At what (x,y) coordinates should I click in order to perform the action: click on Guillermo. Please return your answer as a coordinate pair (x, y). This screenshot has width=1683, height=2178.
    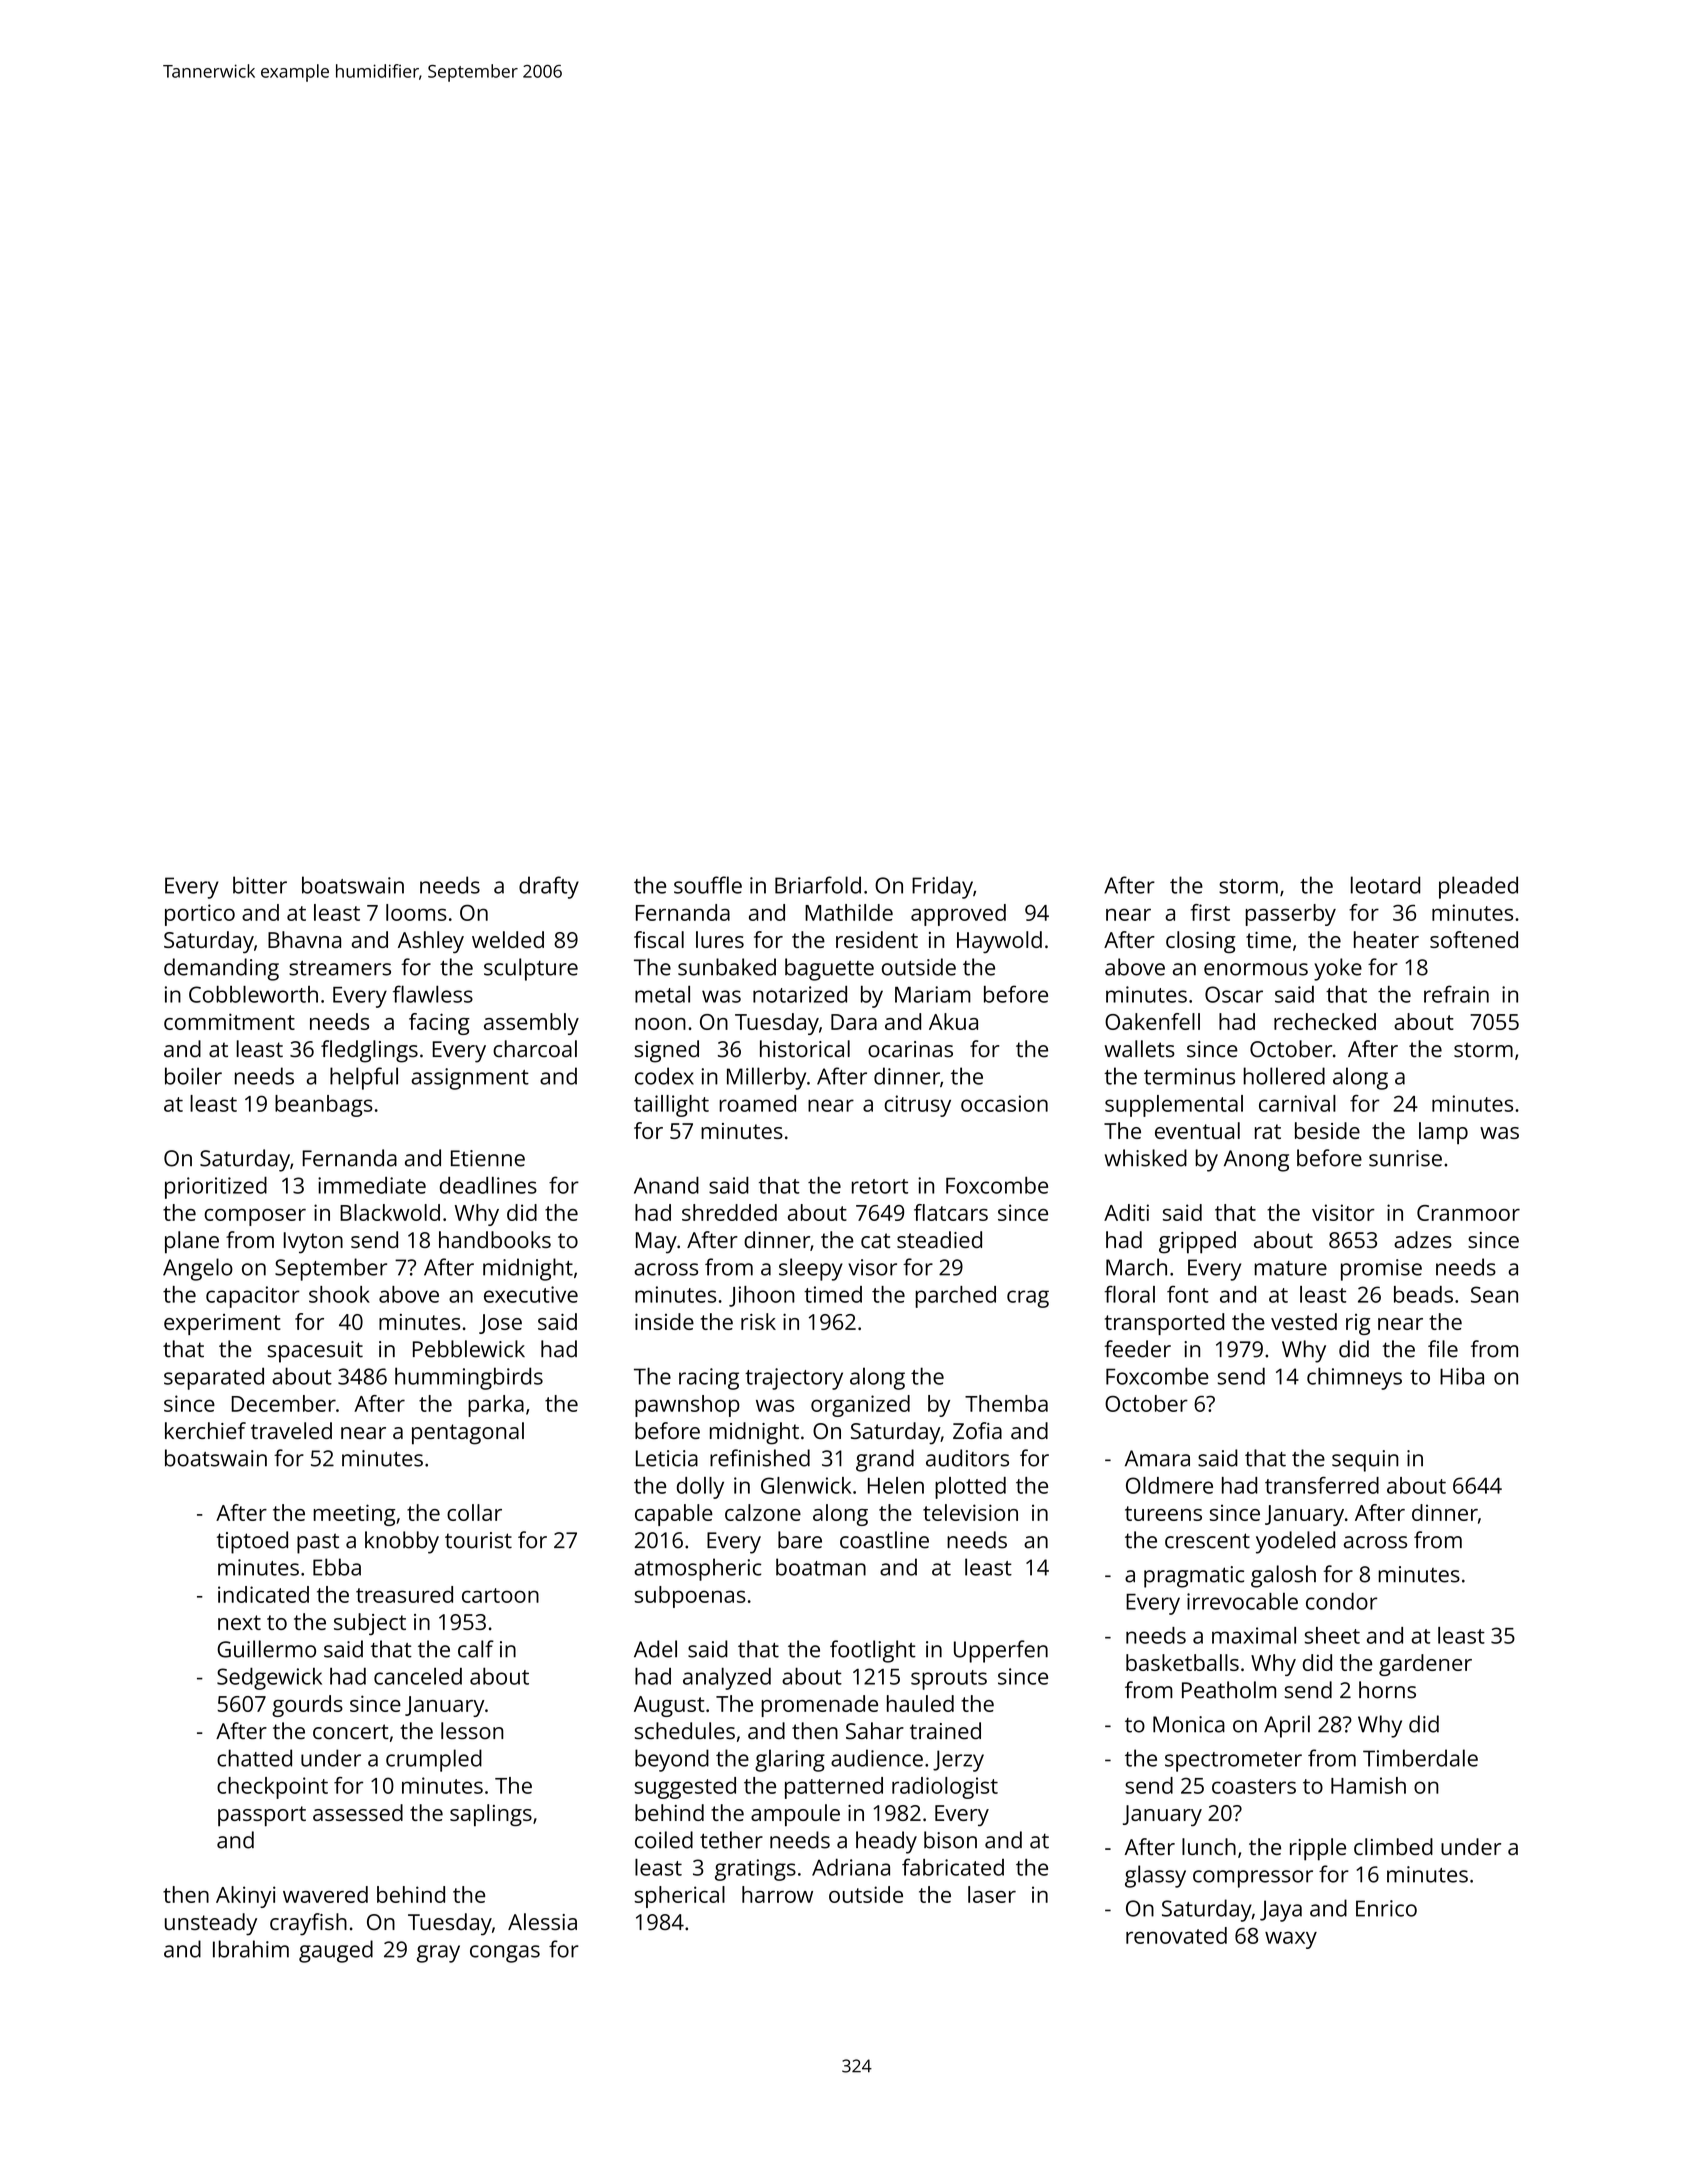
    Looking at the image, I should click on (266, 1649).
